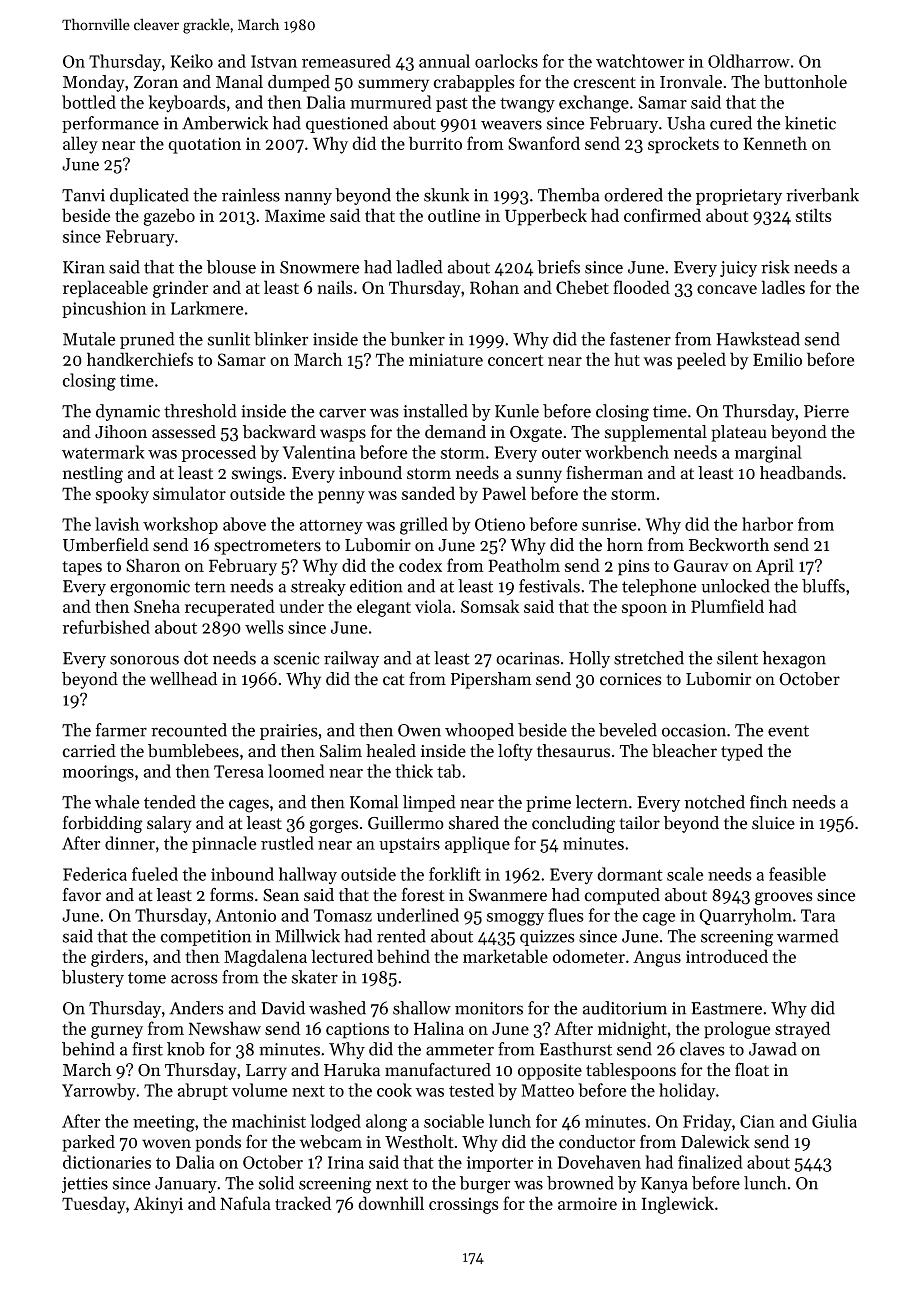 The height and width of the page is (1314, 924). I want to click on oarlocks, so click(506, 61).
